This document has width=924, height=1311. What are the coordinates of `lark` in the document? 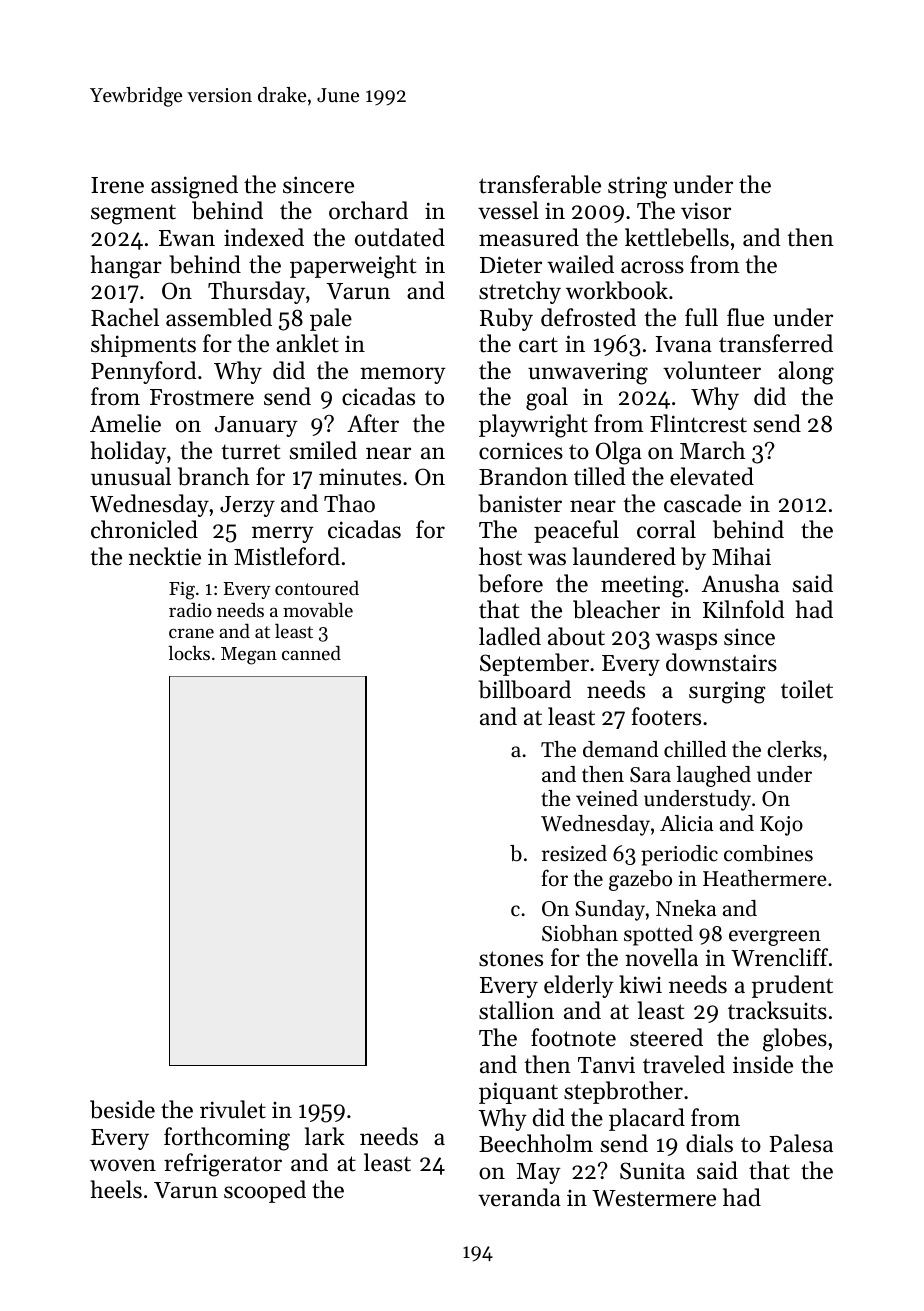 It's located at (325, 1136).
